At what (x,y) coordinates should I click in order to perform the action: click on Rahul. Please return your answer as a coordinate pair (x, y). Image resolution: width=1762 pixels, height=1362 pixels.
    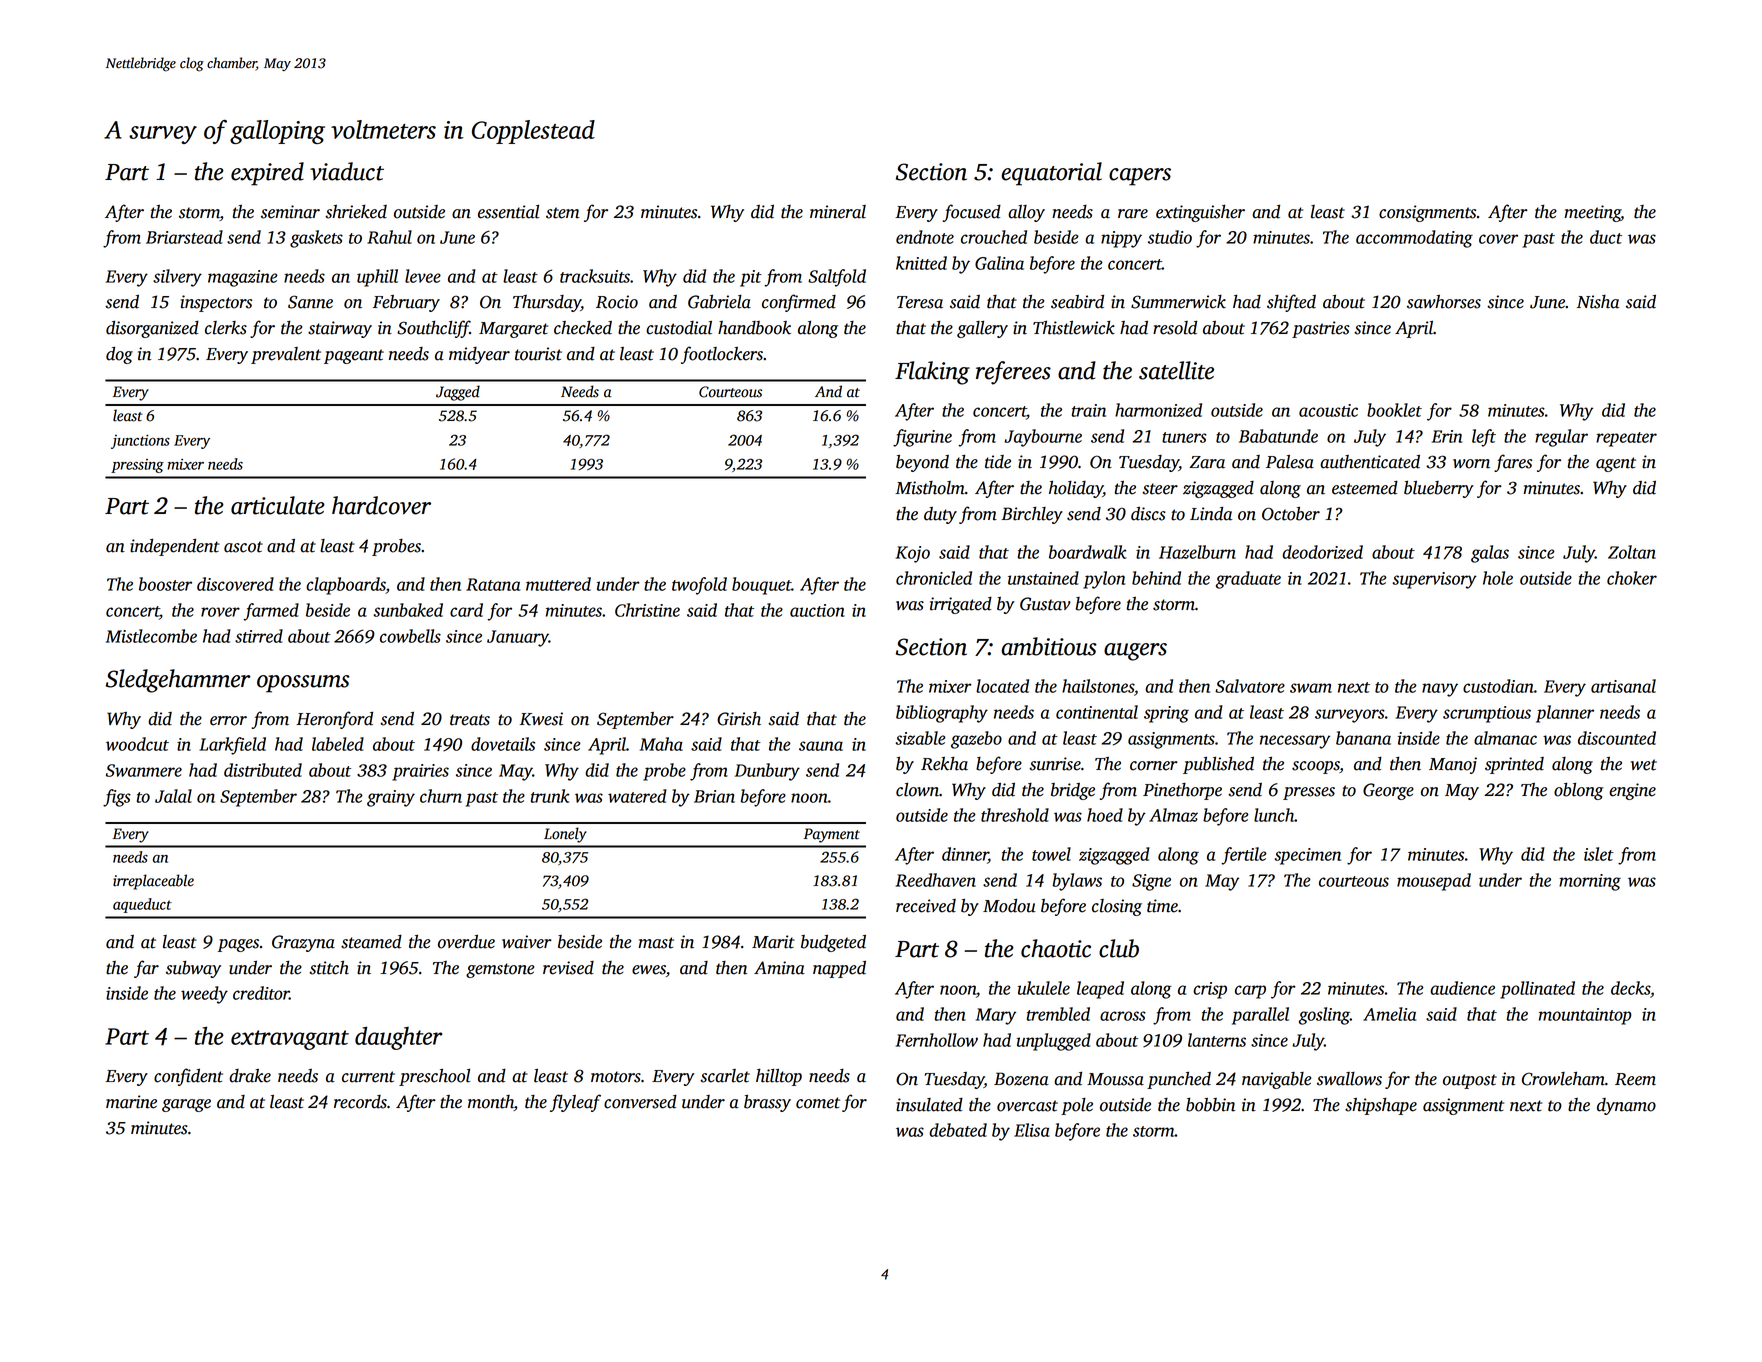
    Looking at the image, I should click on (389, 237).
